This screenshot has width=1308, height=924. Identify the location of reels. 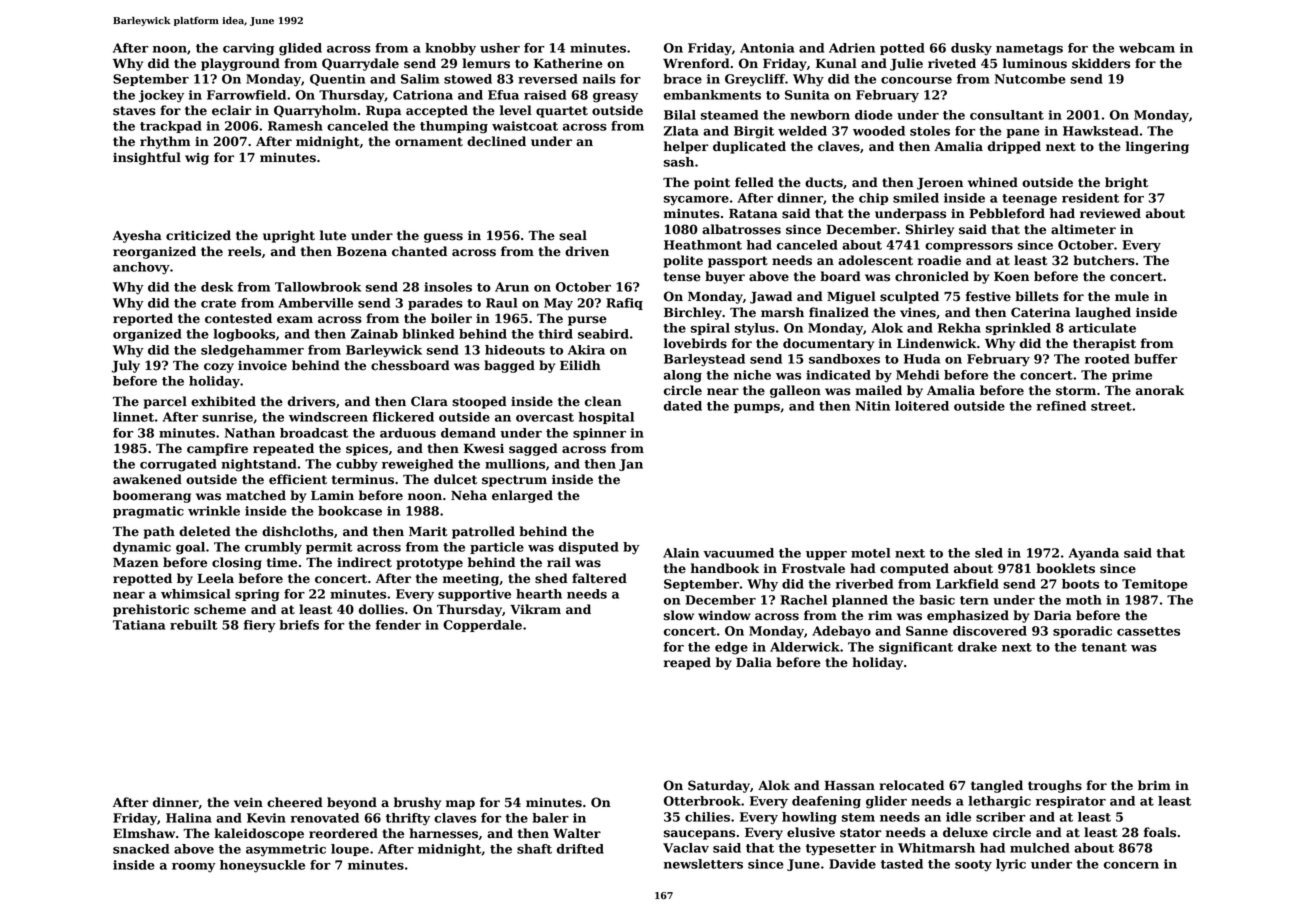
(244, 251).
